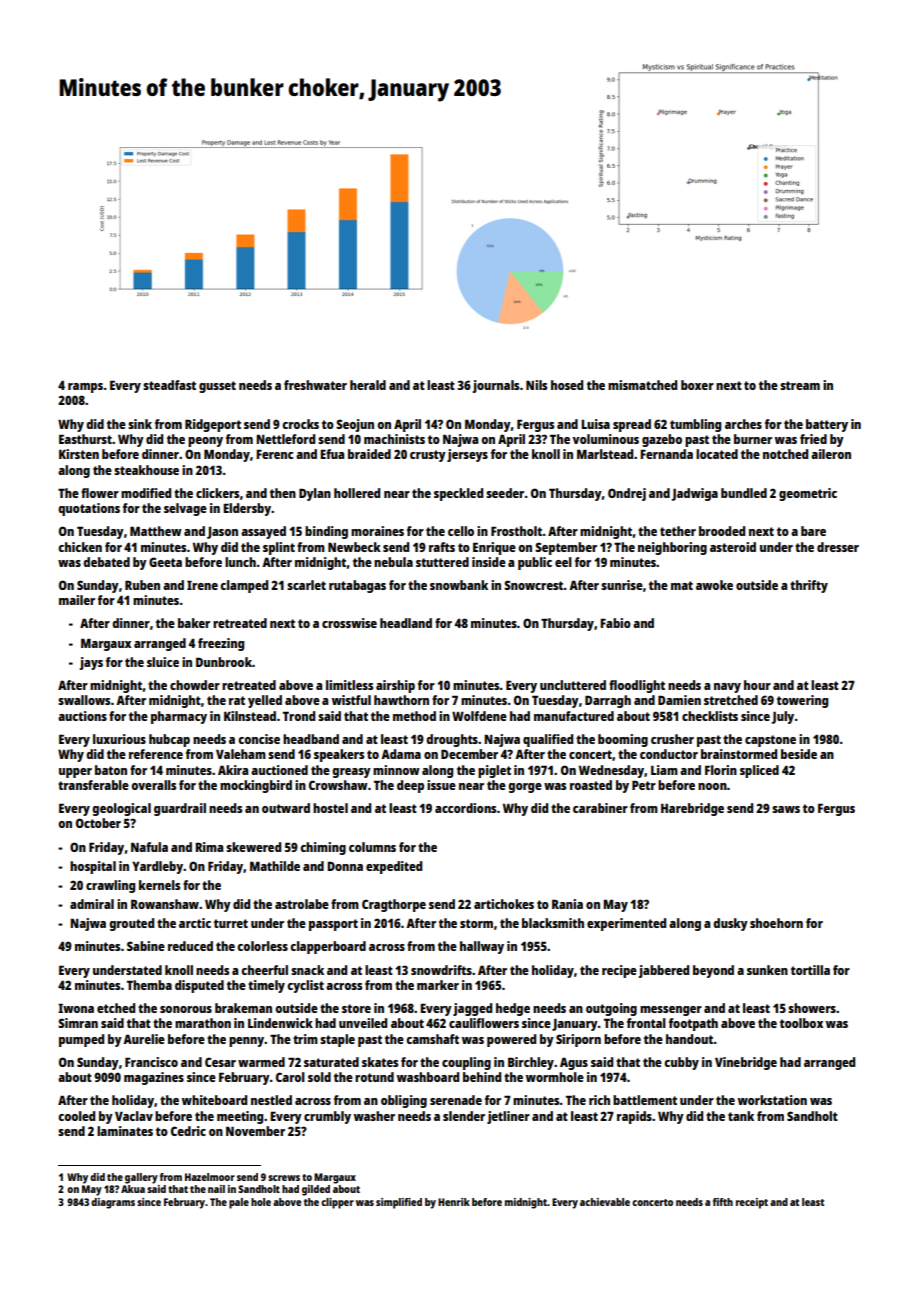 This document has height=1308, width=924. What do you see at coordinates (802, 701) in the document?
I see `towering` at bounding box center [802, 701].
